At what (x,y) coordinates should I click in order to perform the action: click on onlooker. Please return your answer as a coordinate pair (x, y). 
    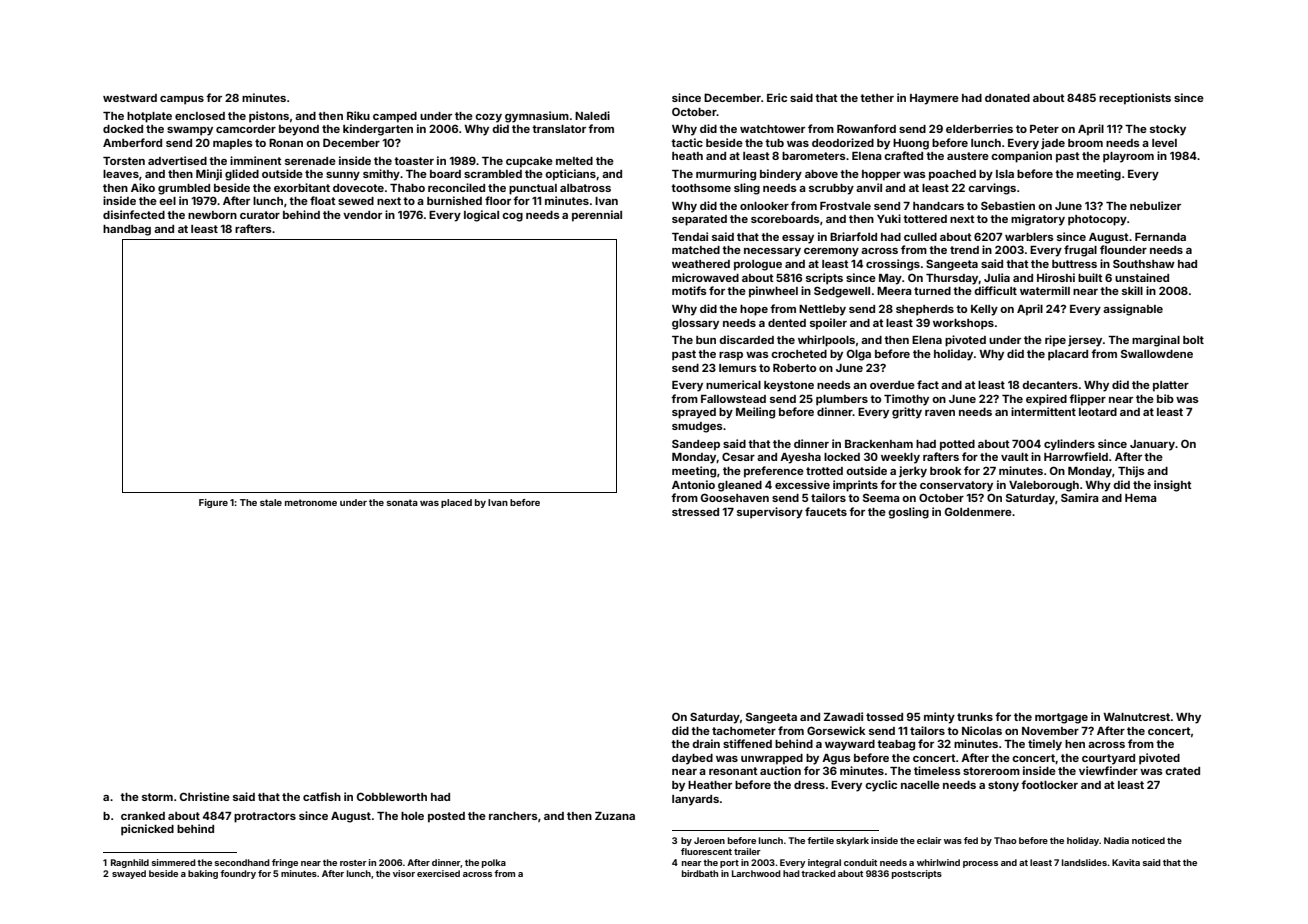
    Looking at the image, I should click on (764, 206).
